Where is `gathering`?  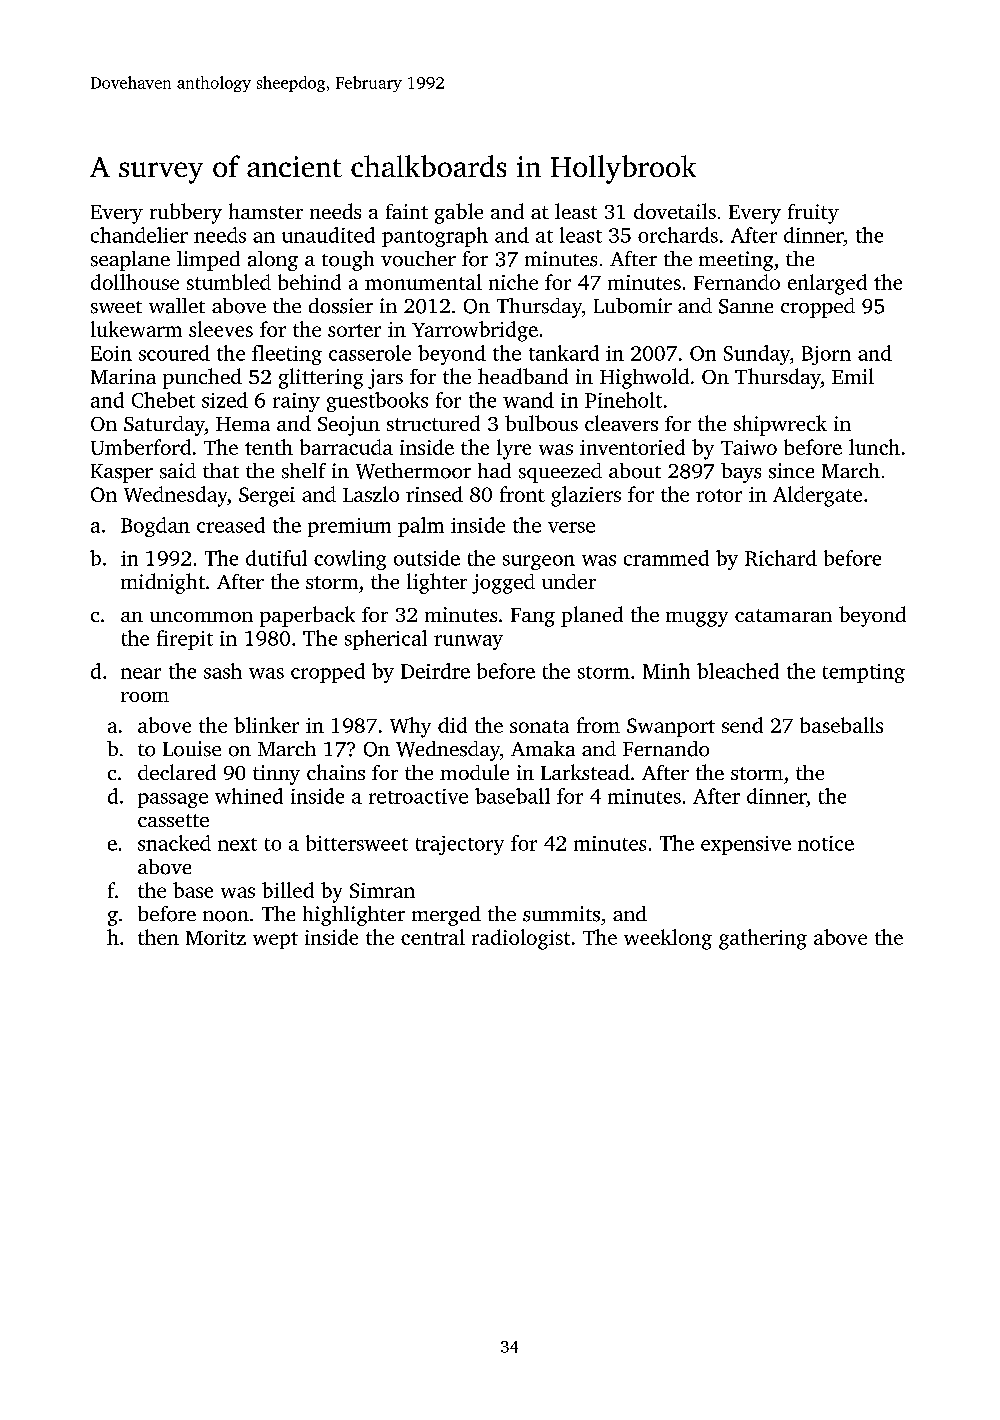 gathering is located at coordinates (763, 939).
